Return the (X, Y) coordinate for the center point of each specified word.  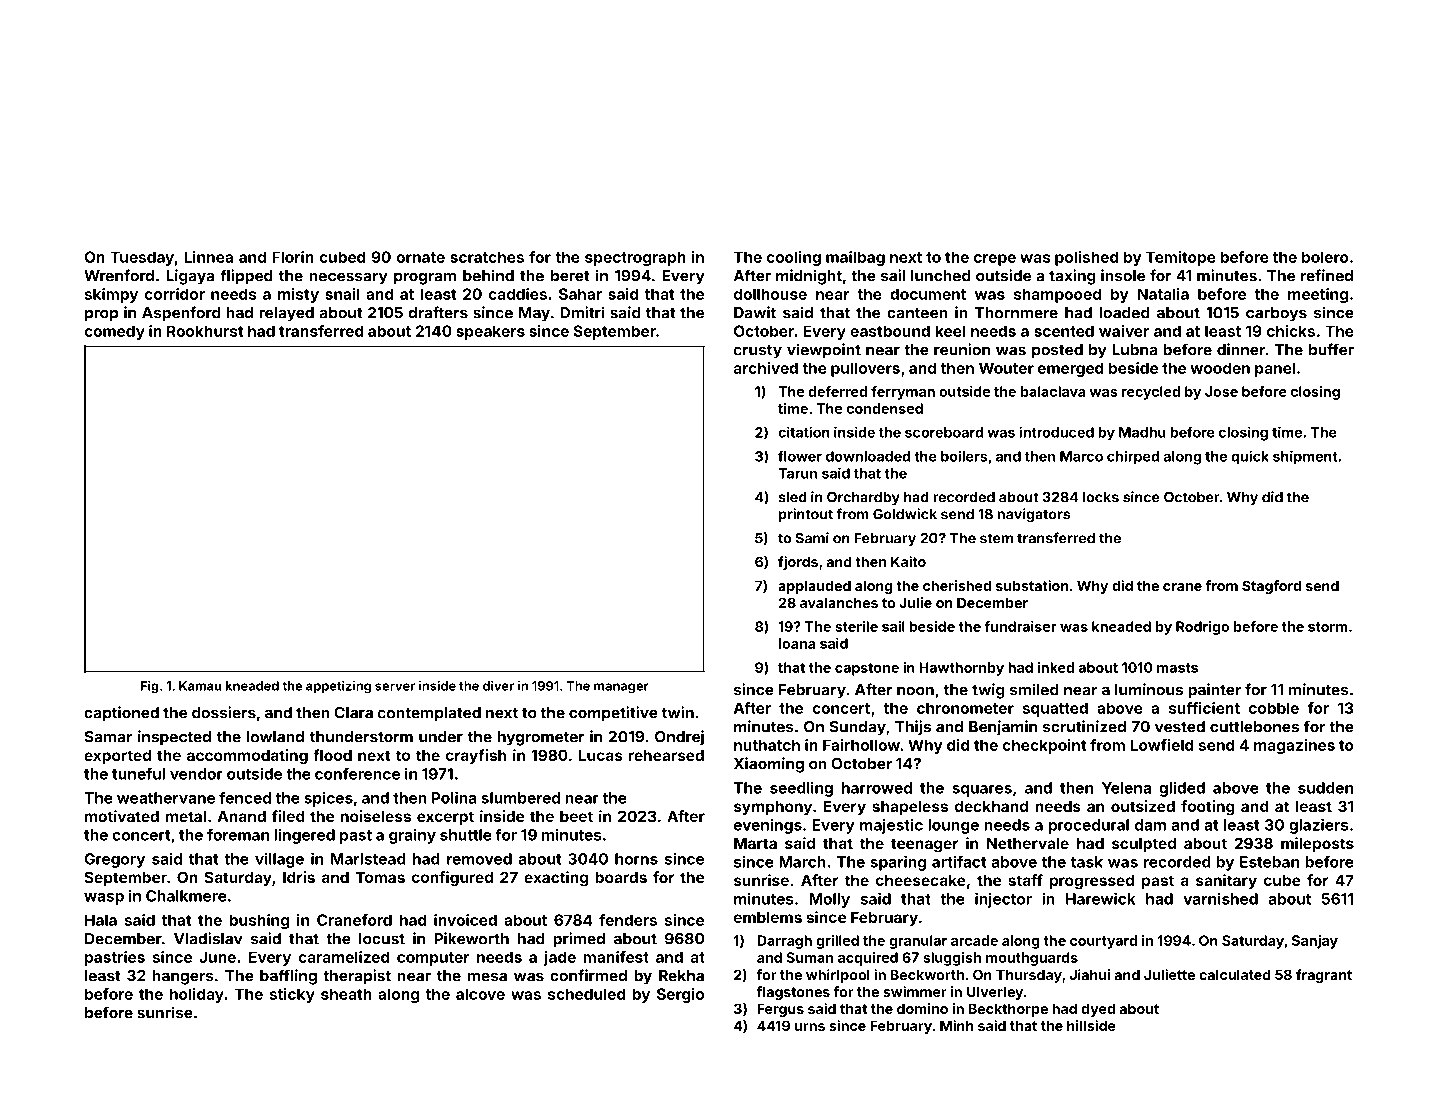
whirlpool (838, 976)
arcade (974, 940)
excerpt (445, 818)
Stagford (1271, 587)
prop (101, 315)
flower (800, 456)
